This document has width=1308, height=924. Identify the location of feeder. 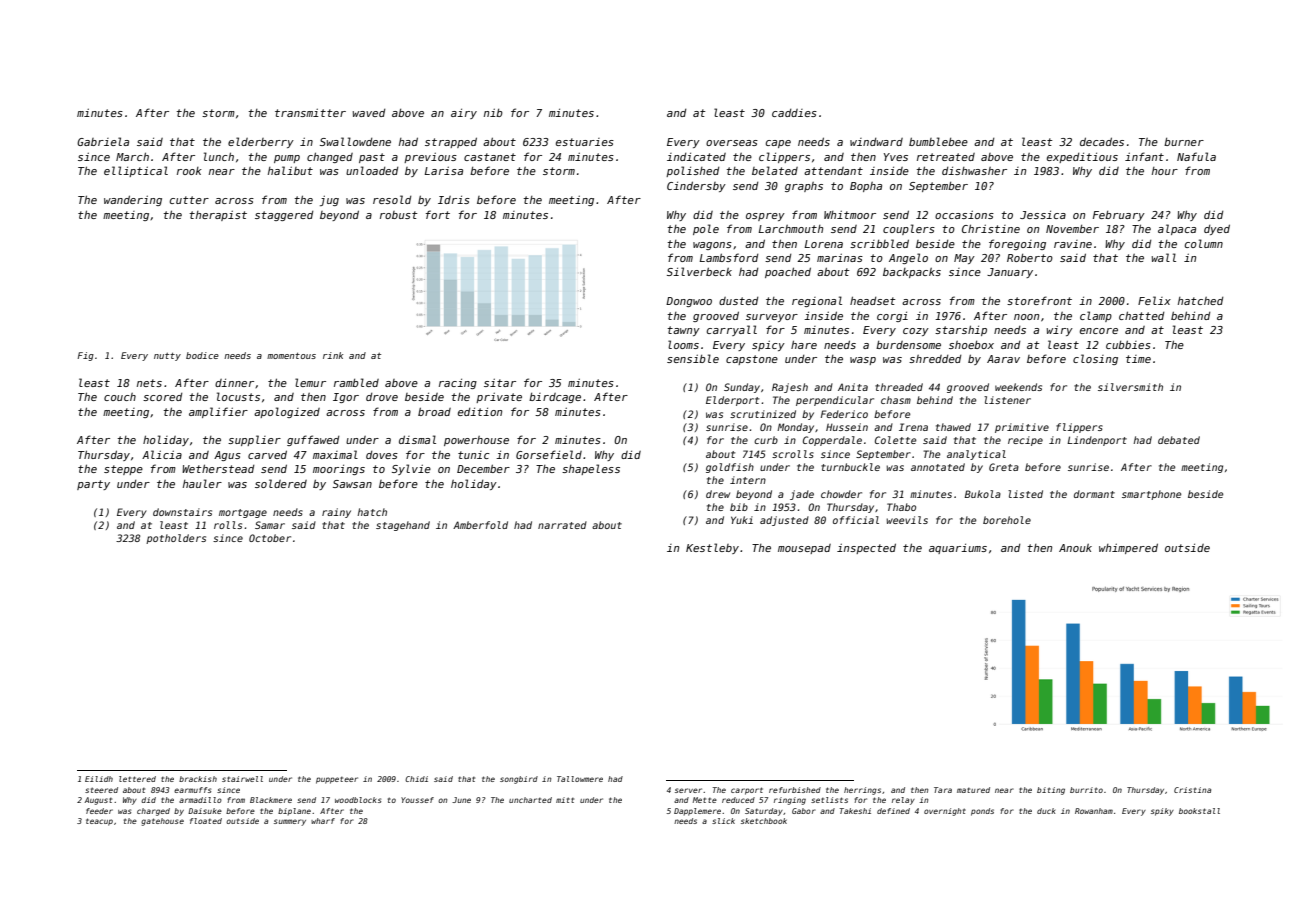
(99, 811).
